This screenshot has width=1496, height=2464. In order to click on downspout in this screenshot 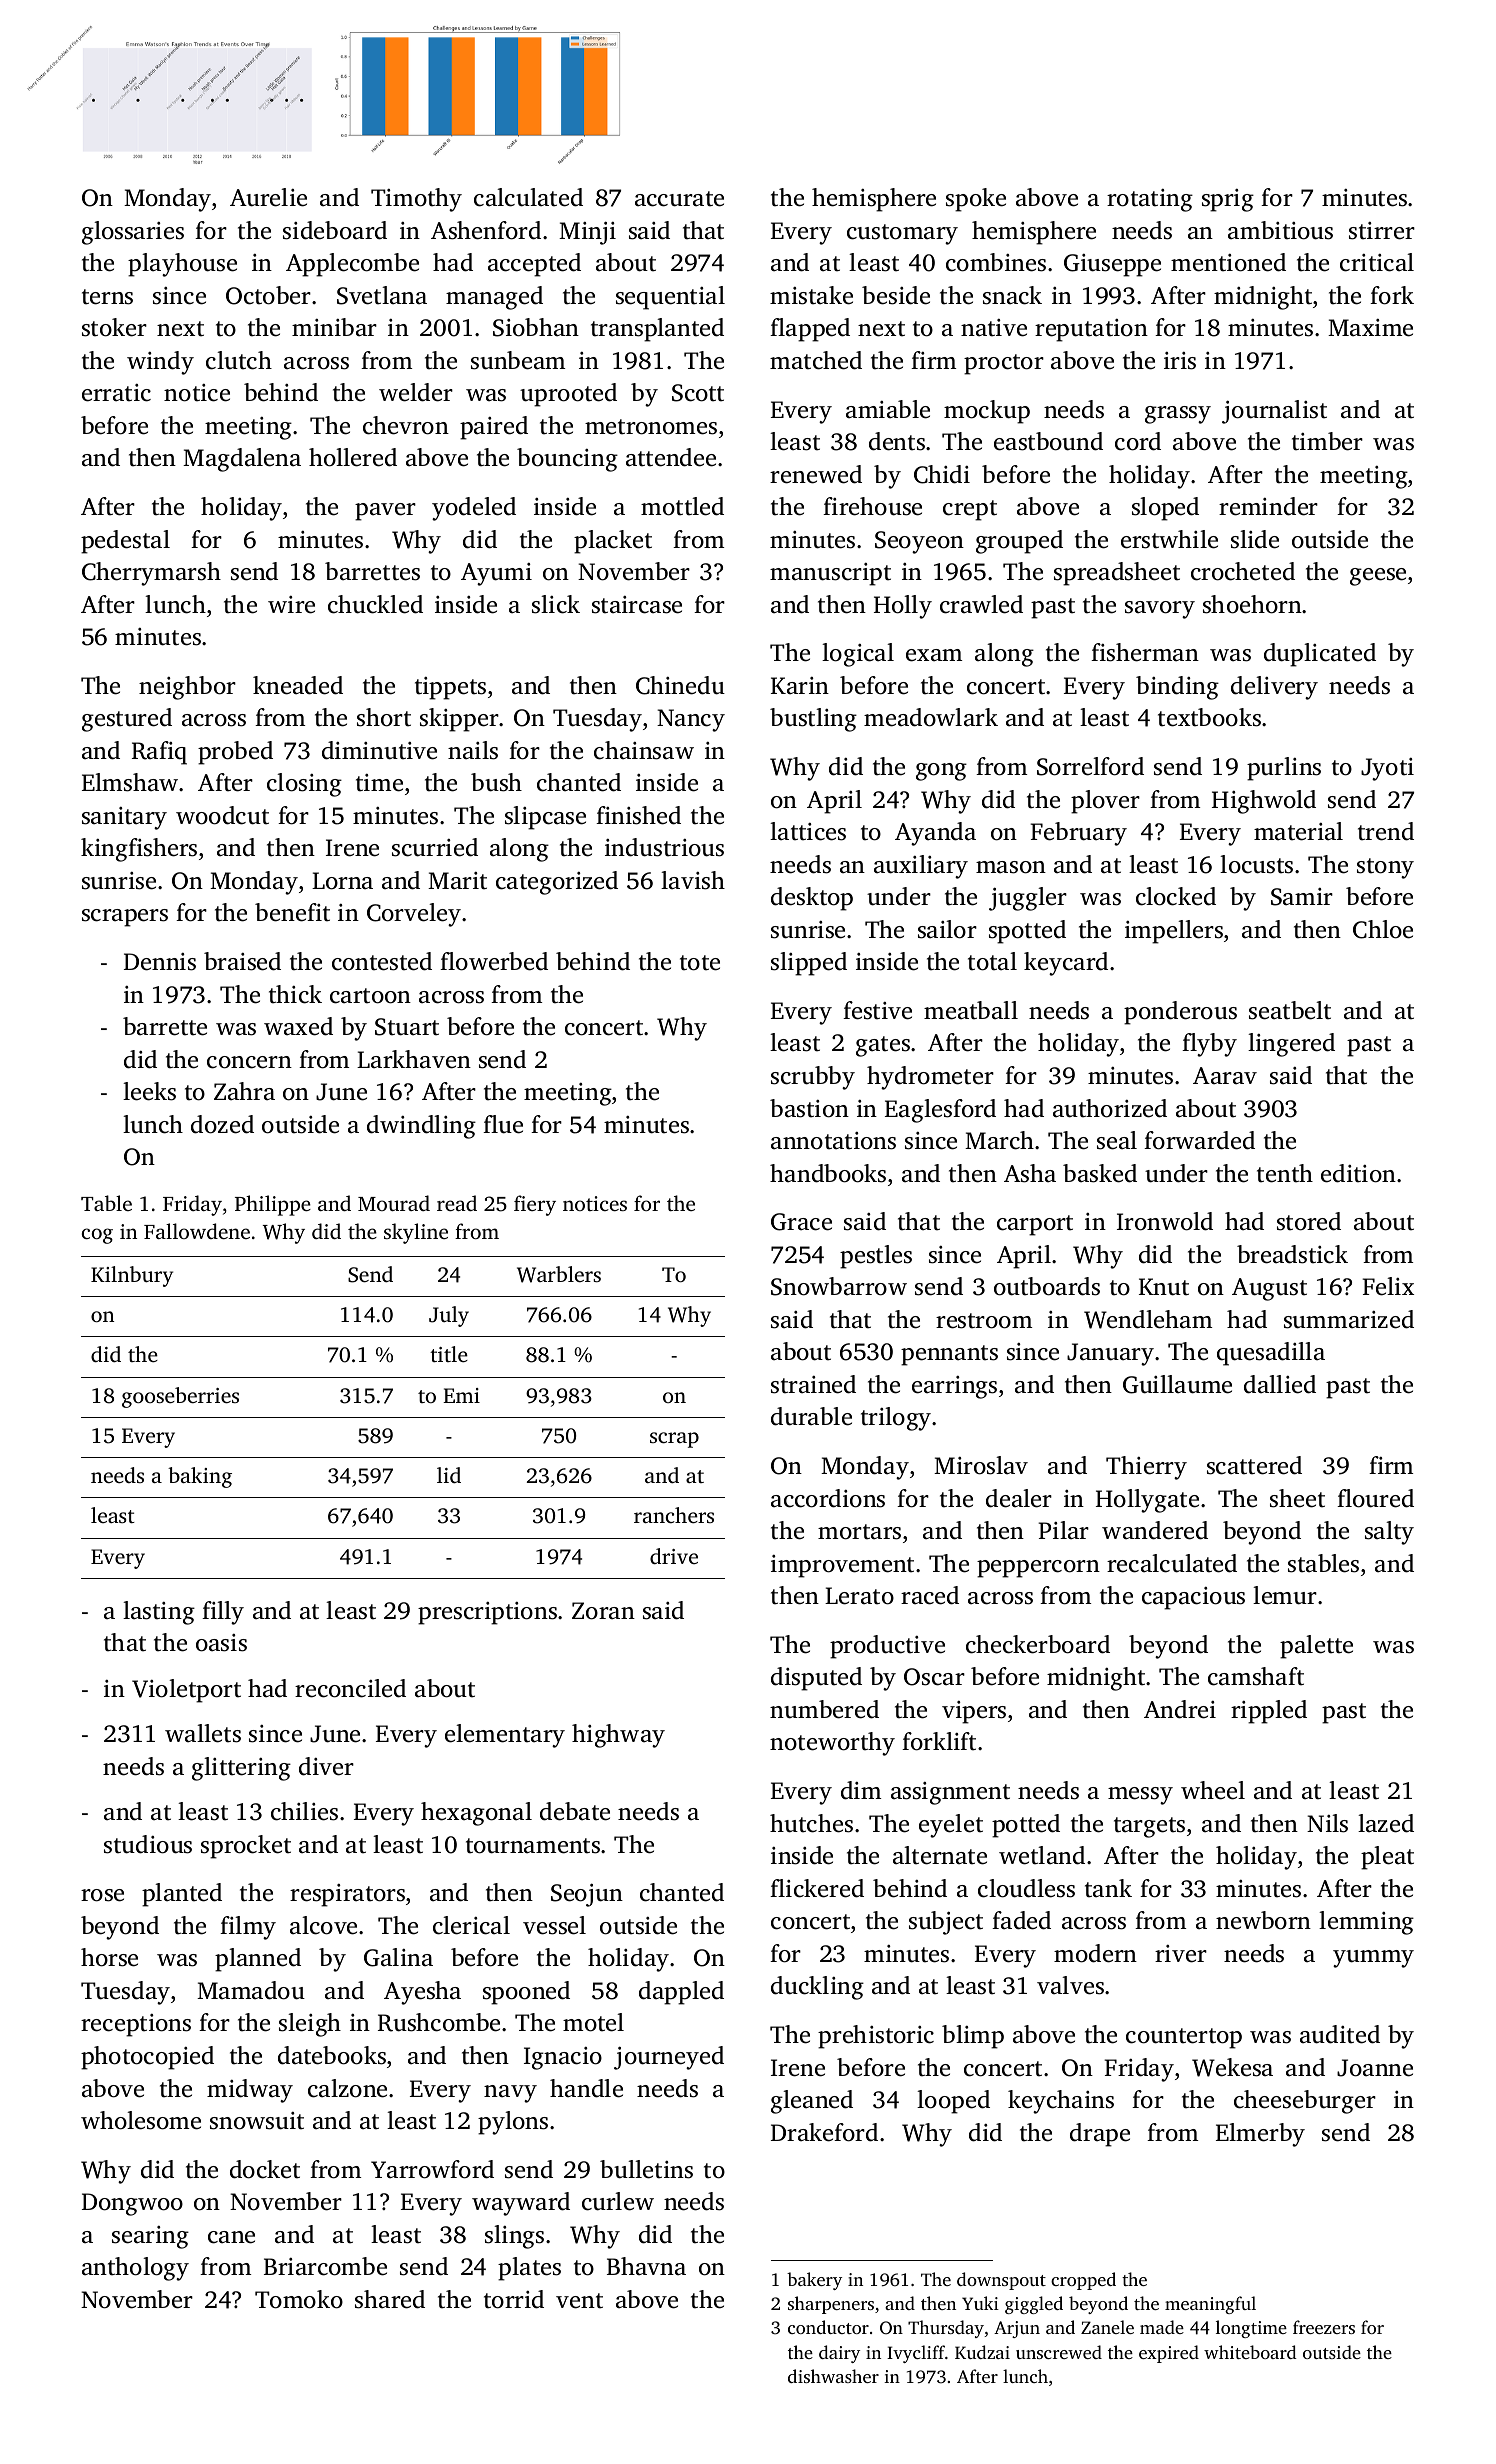, I will do `click(1001, 2281)`.
